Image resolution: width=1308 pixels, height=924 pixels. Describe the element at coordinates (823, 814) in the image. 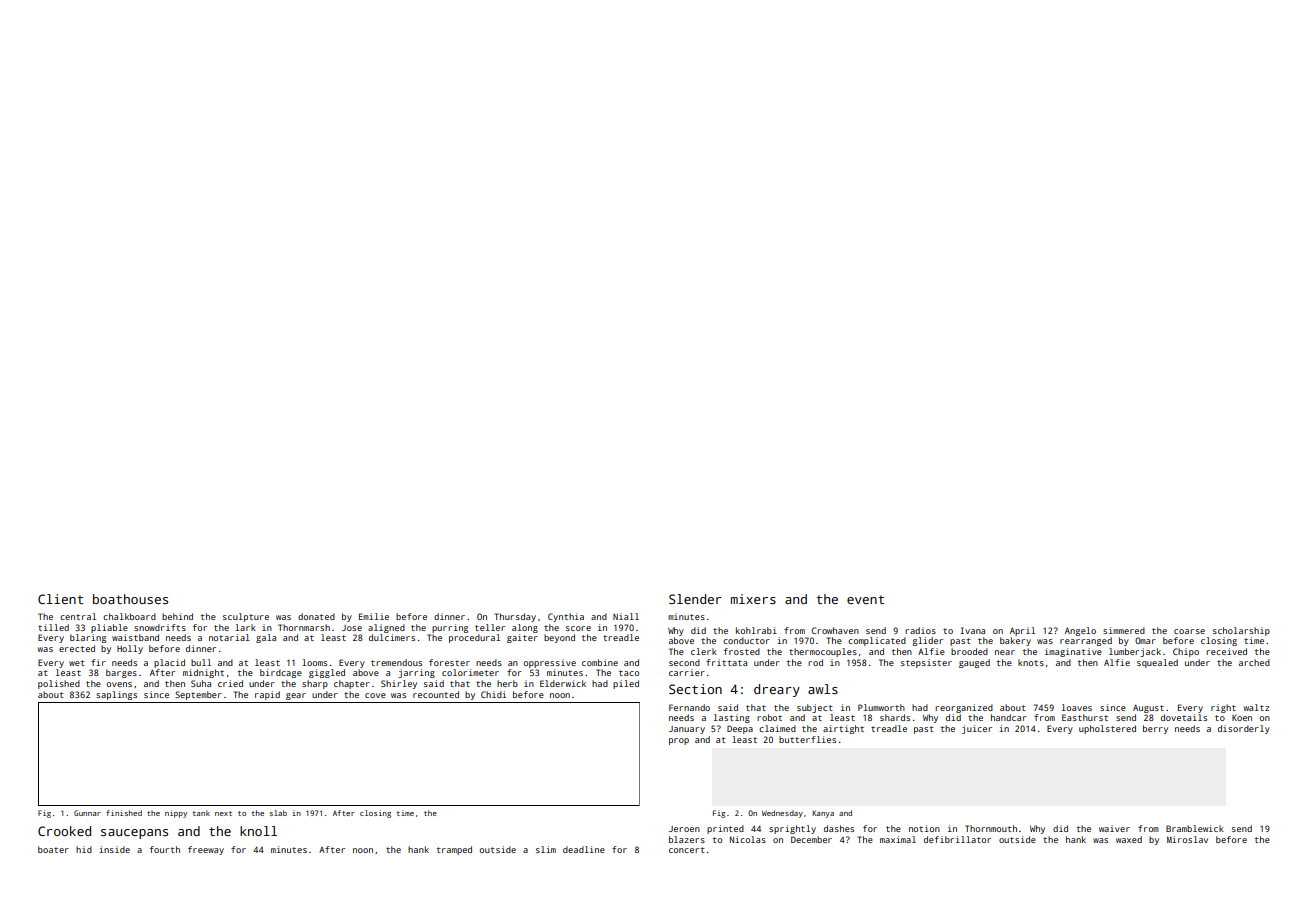

I see `Kanya` at that location.
